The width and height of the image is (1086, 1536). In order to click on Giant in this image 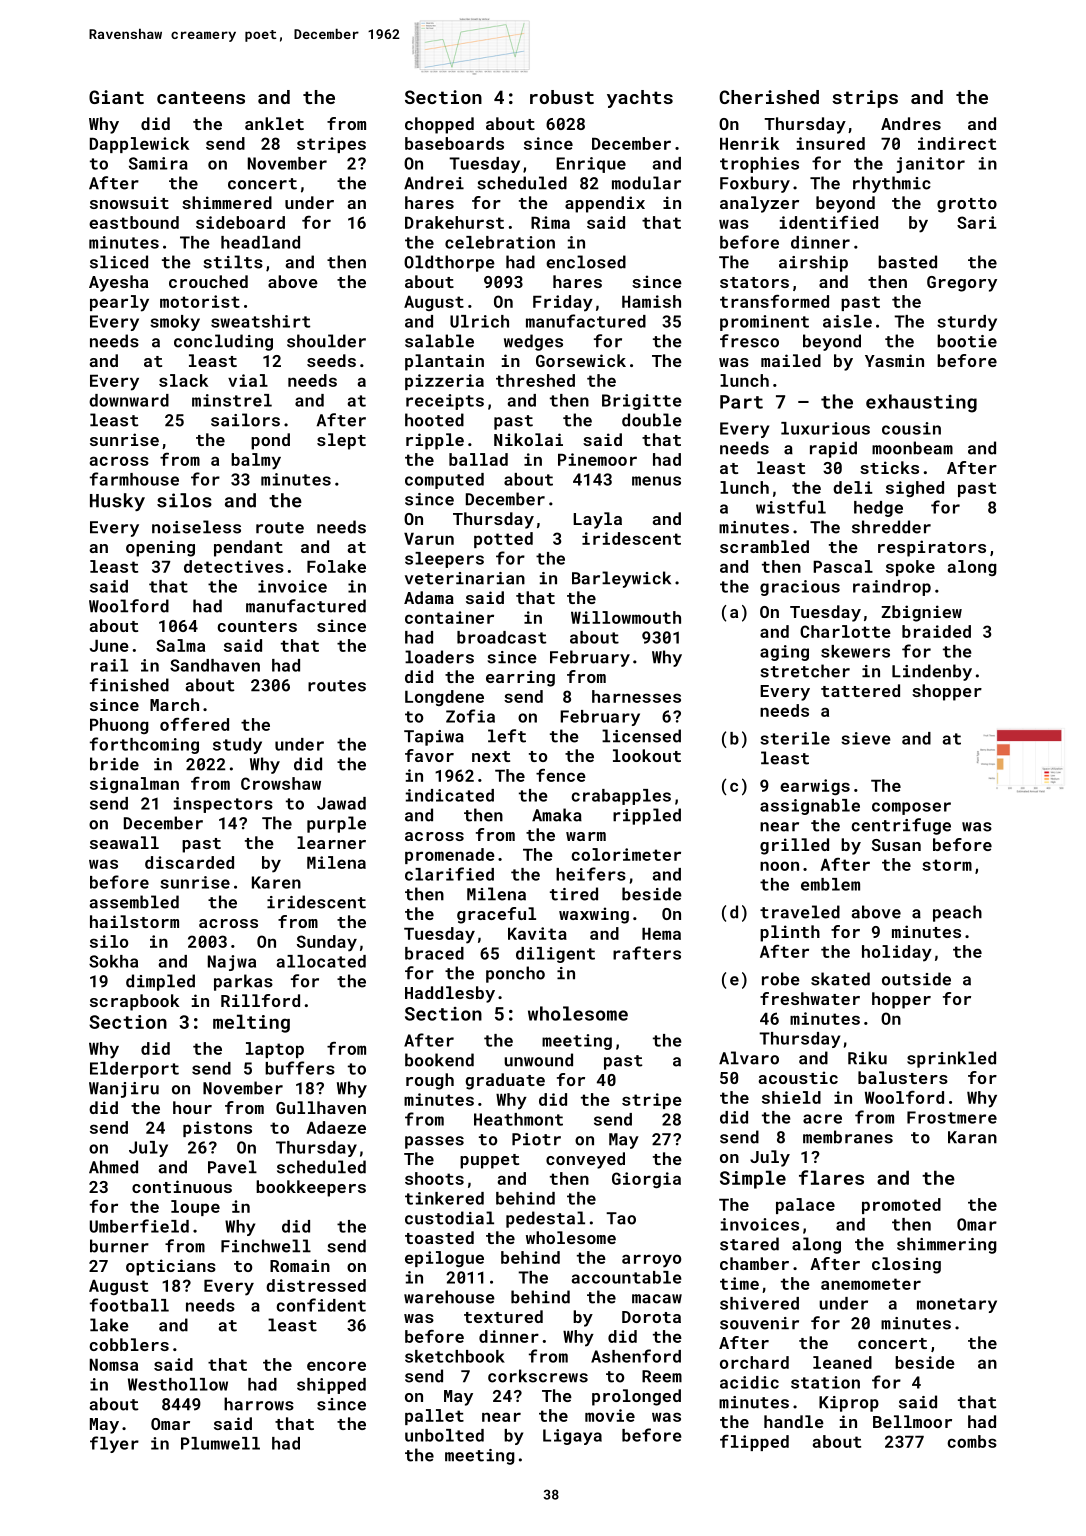, I will do `click(116, 97)`.
